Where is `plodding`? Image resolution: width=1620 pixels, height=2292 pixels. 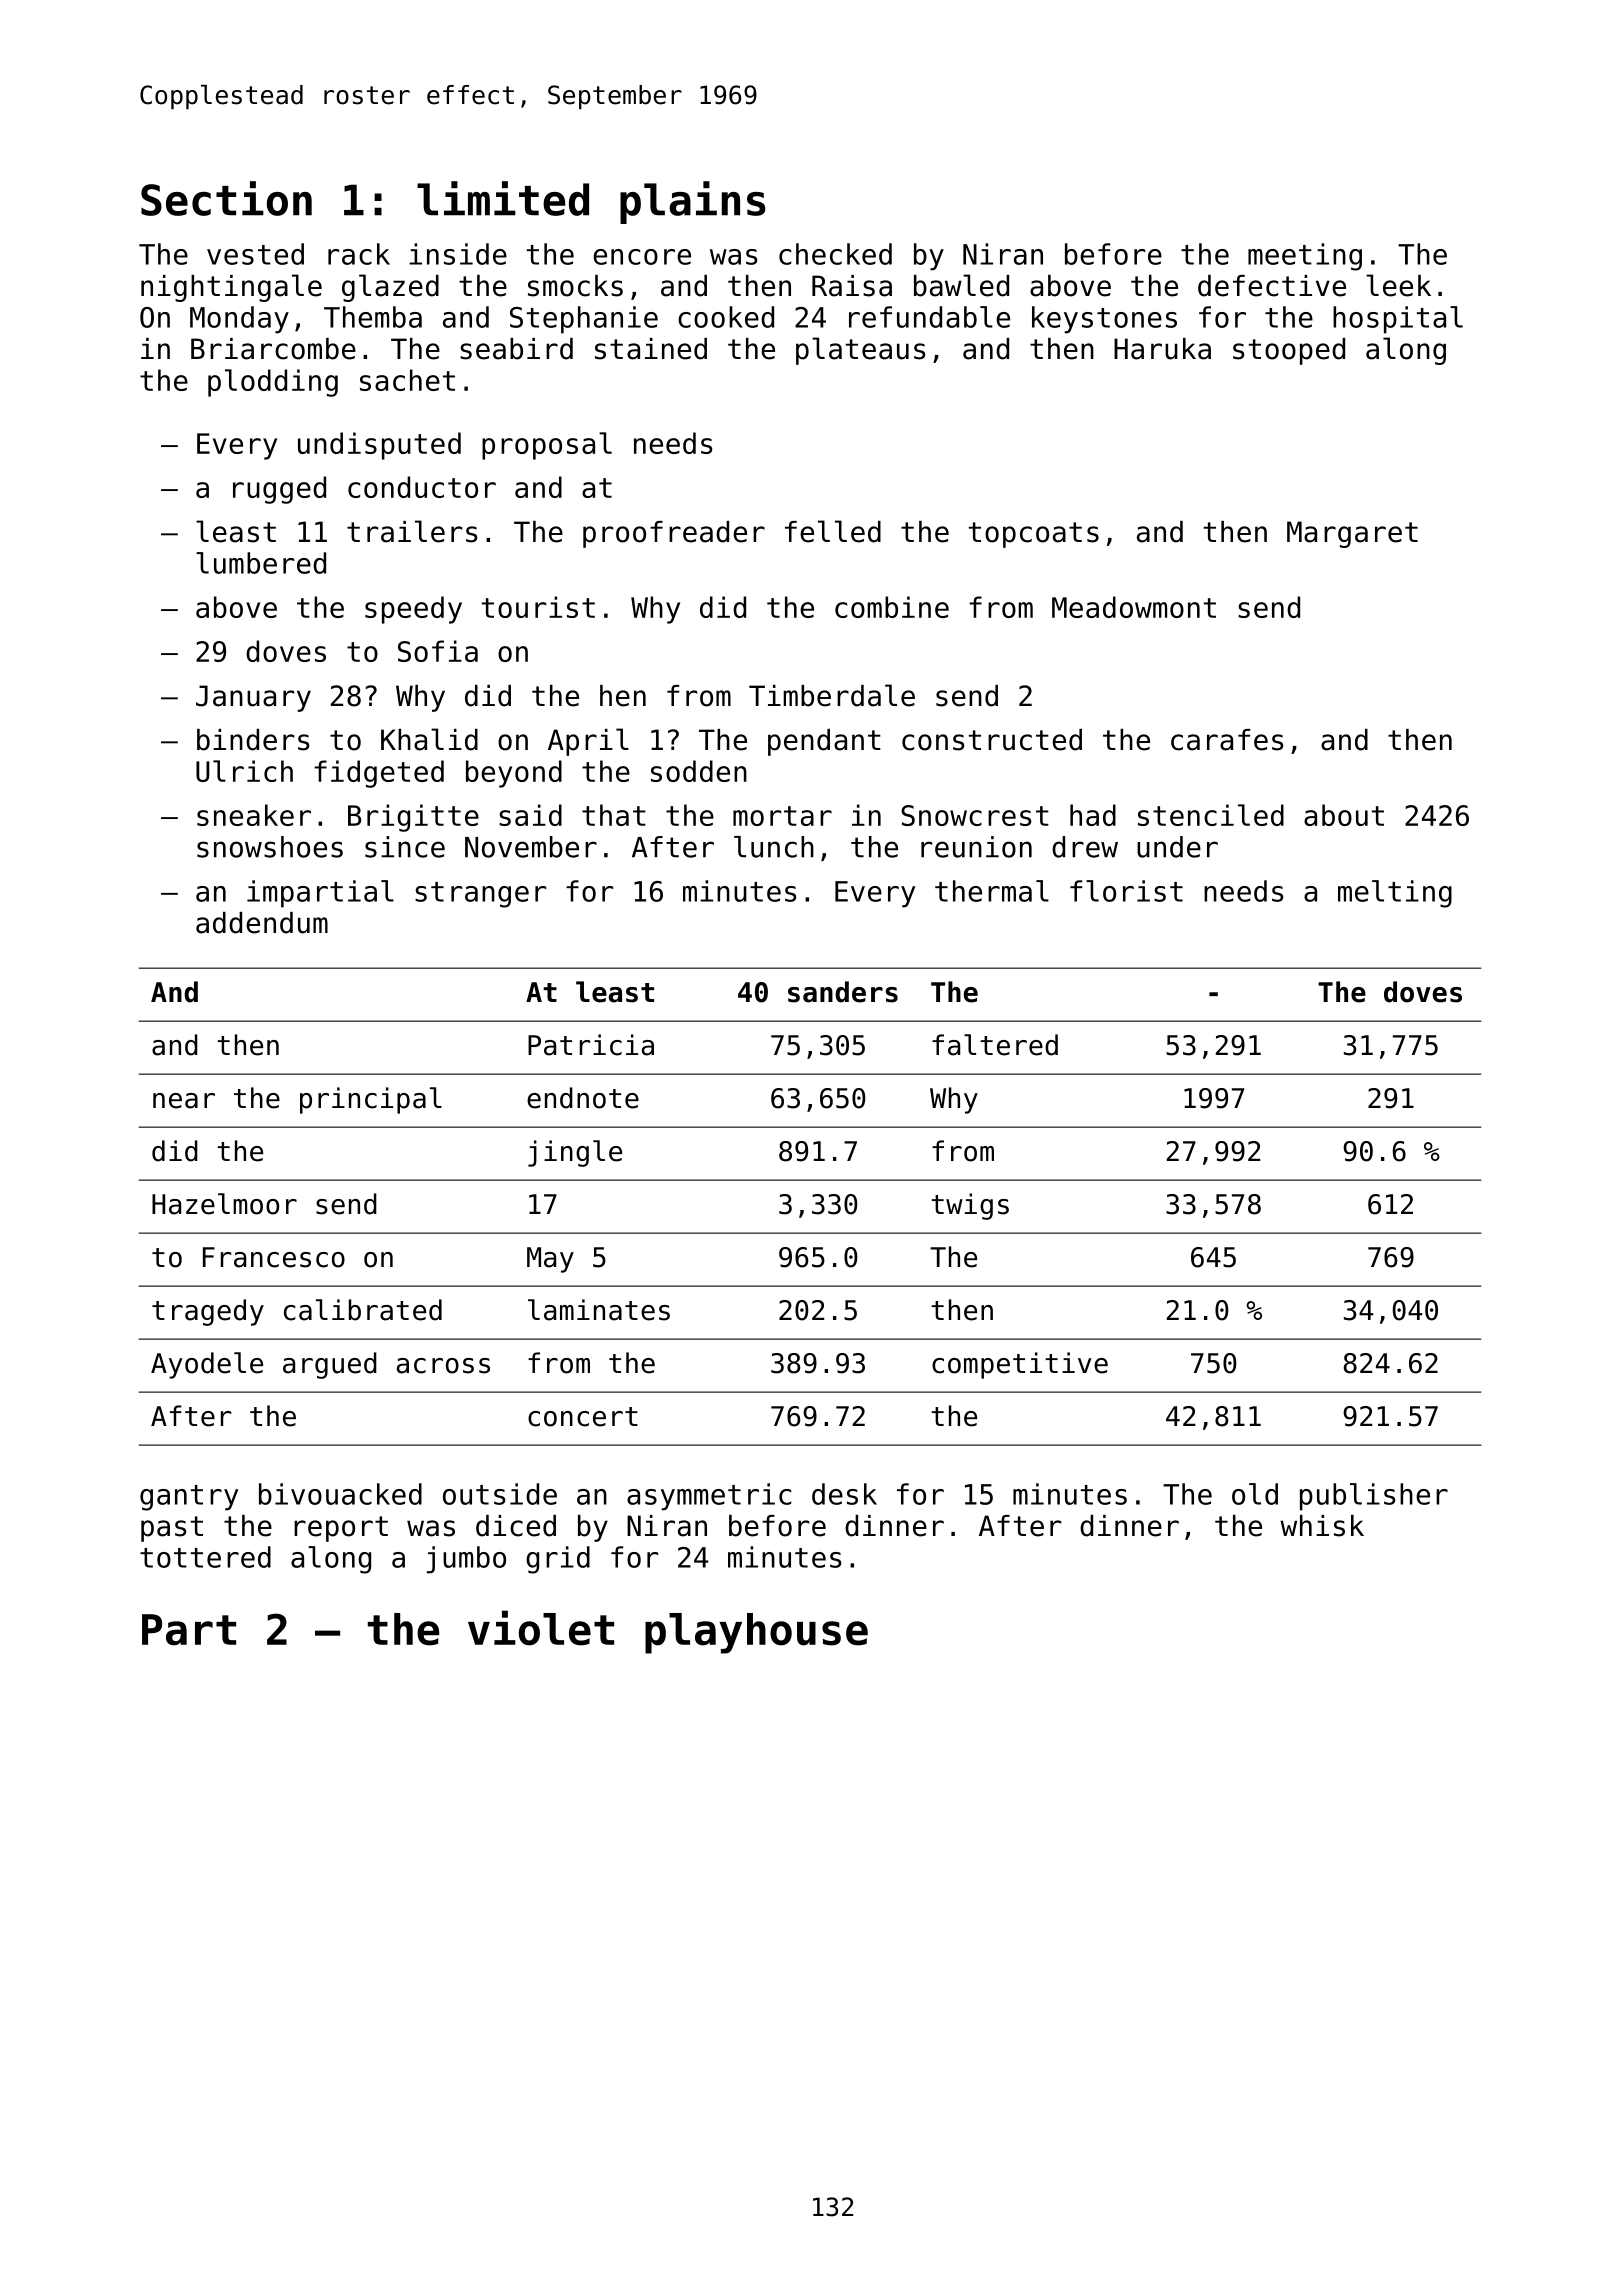
plodding is located at coordinates (273, 383).
